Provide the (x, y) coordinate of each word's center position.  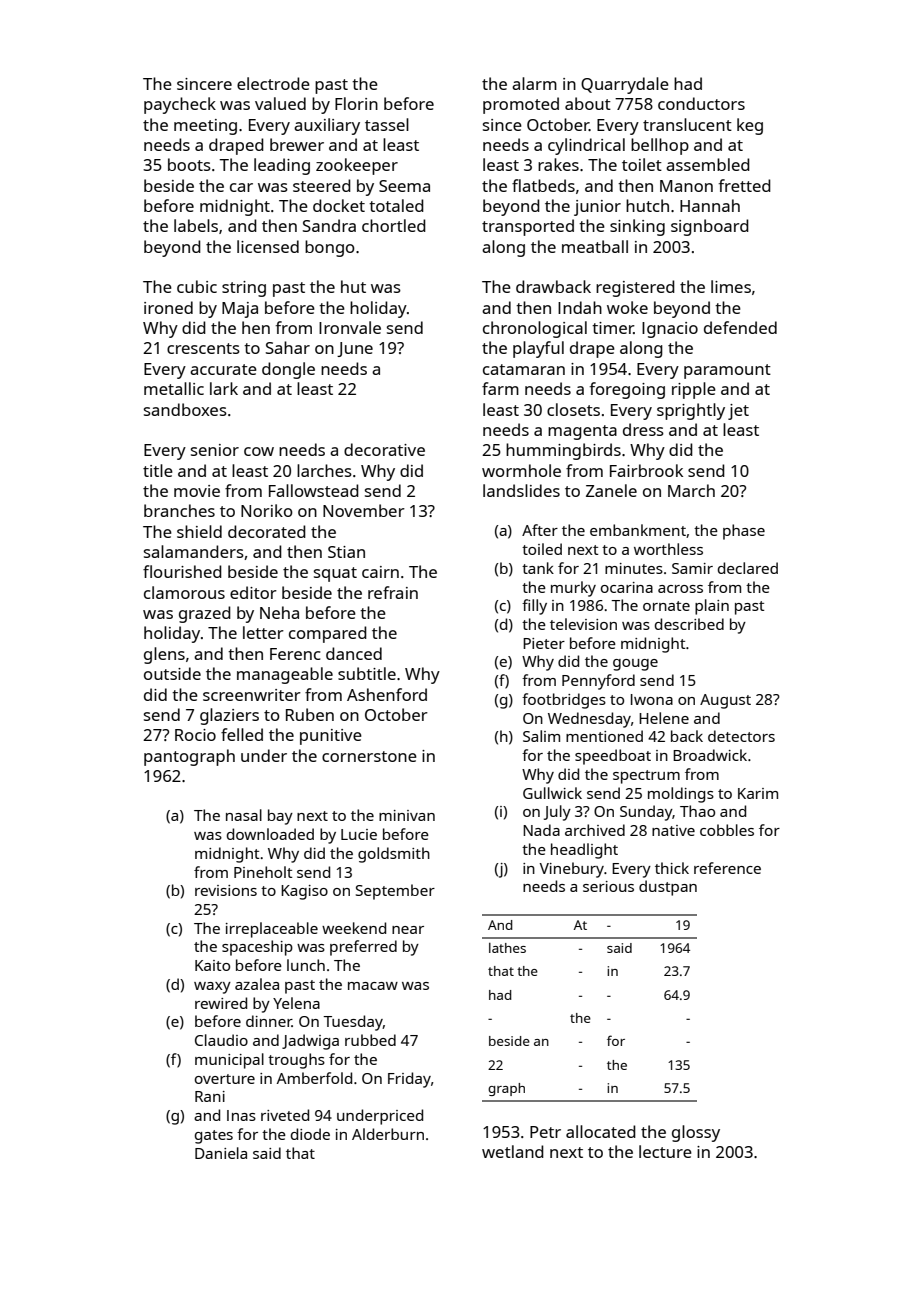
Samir (692, 568)
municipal (229, 1061)
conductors (701, 103)
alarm (534, 83)
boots (189, 164)
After (540, 530)
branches (179, 510)
